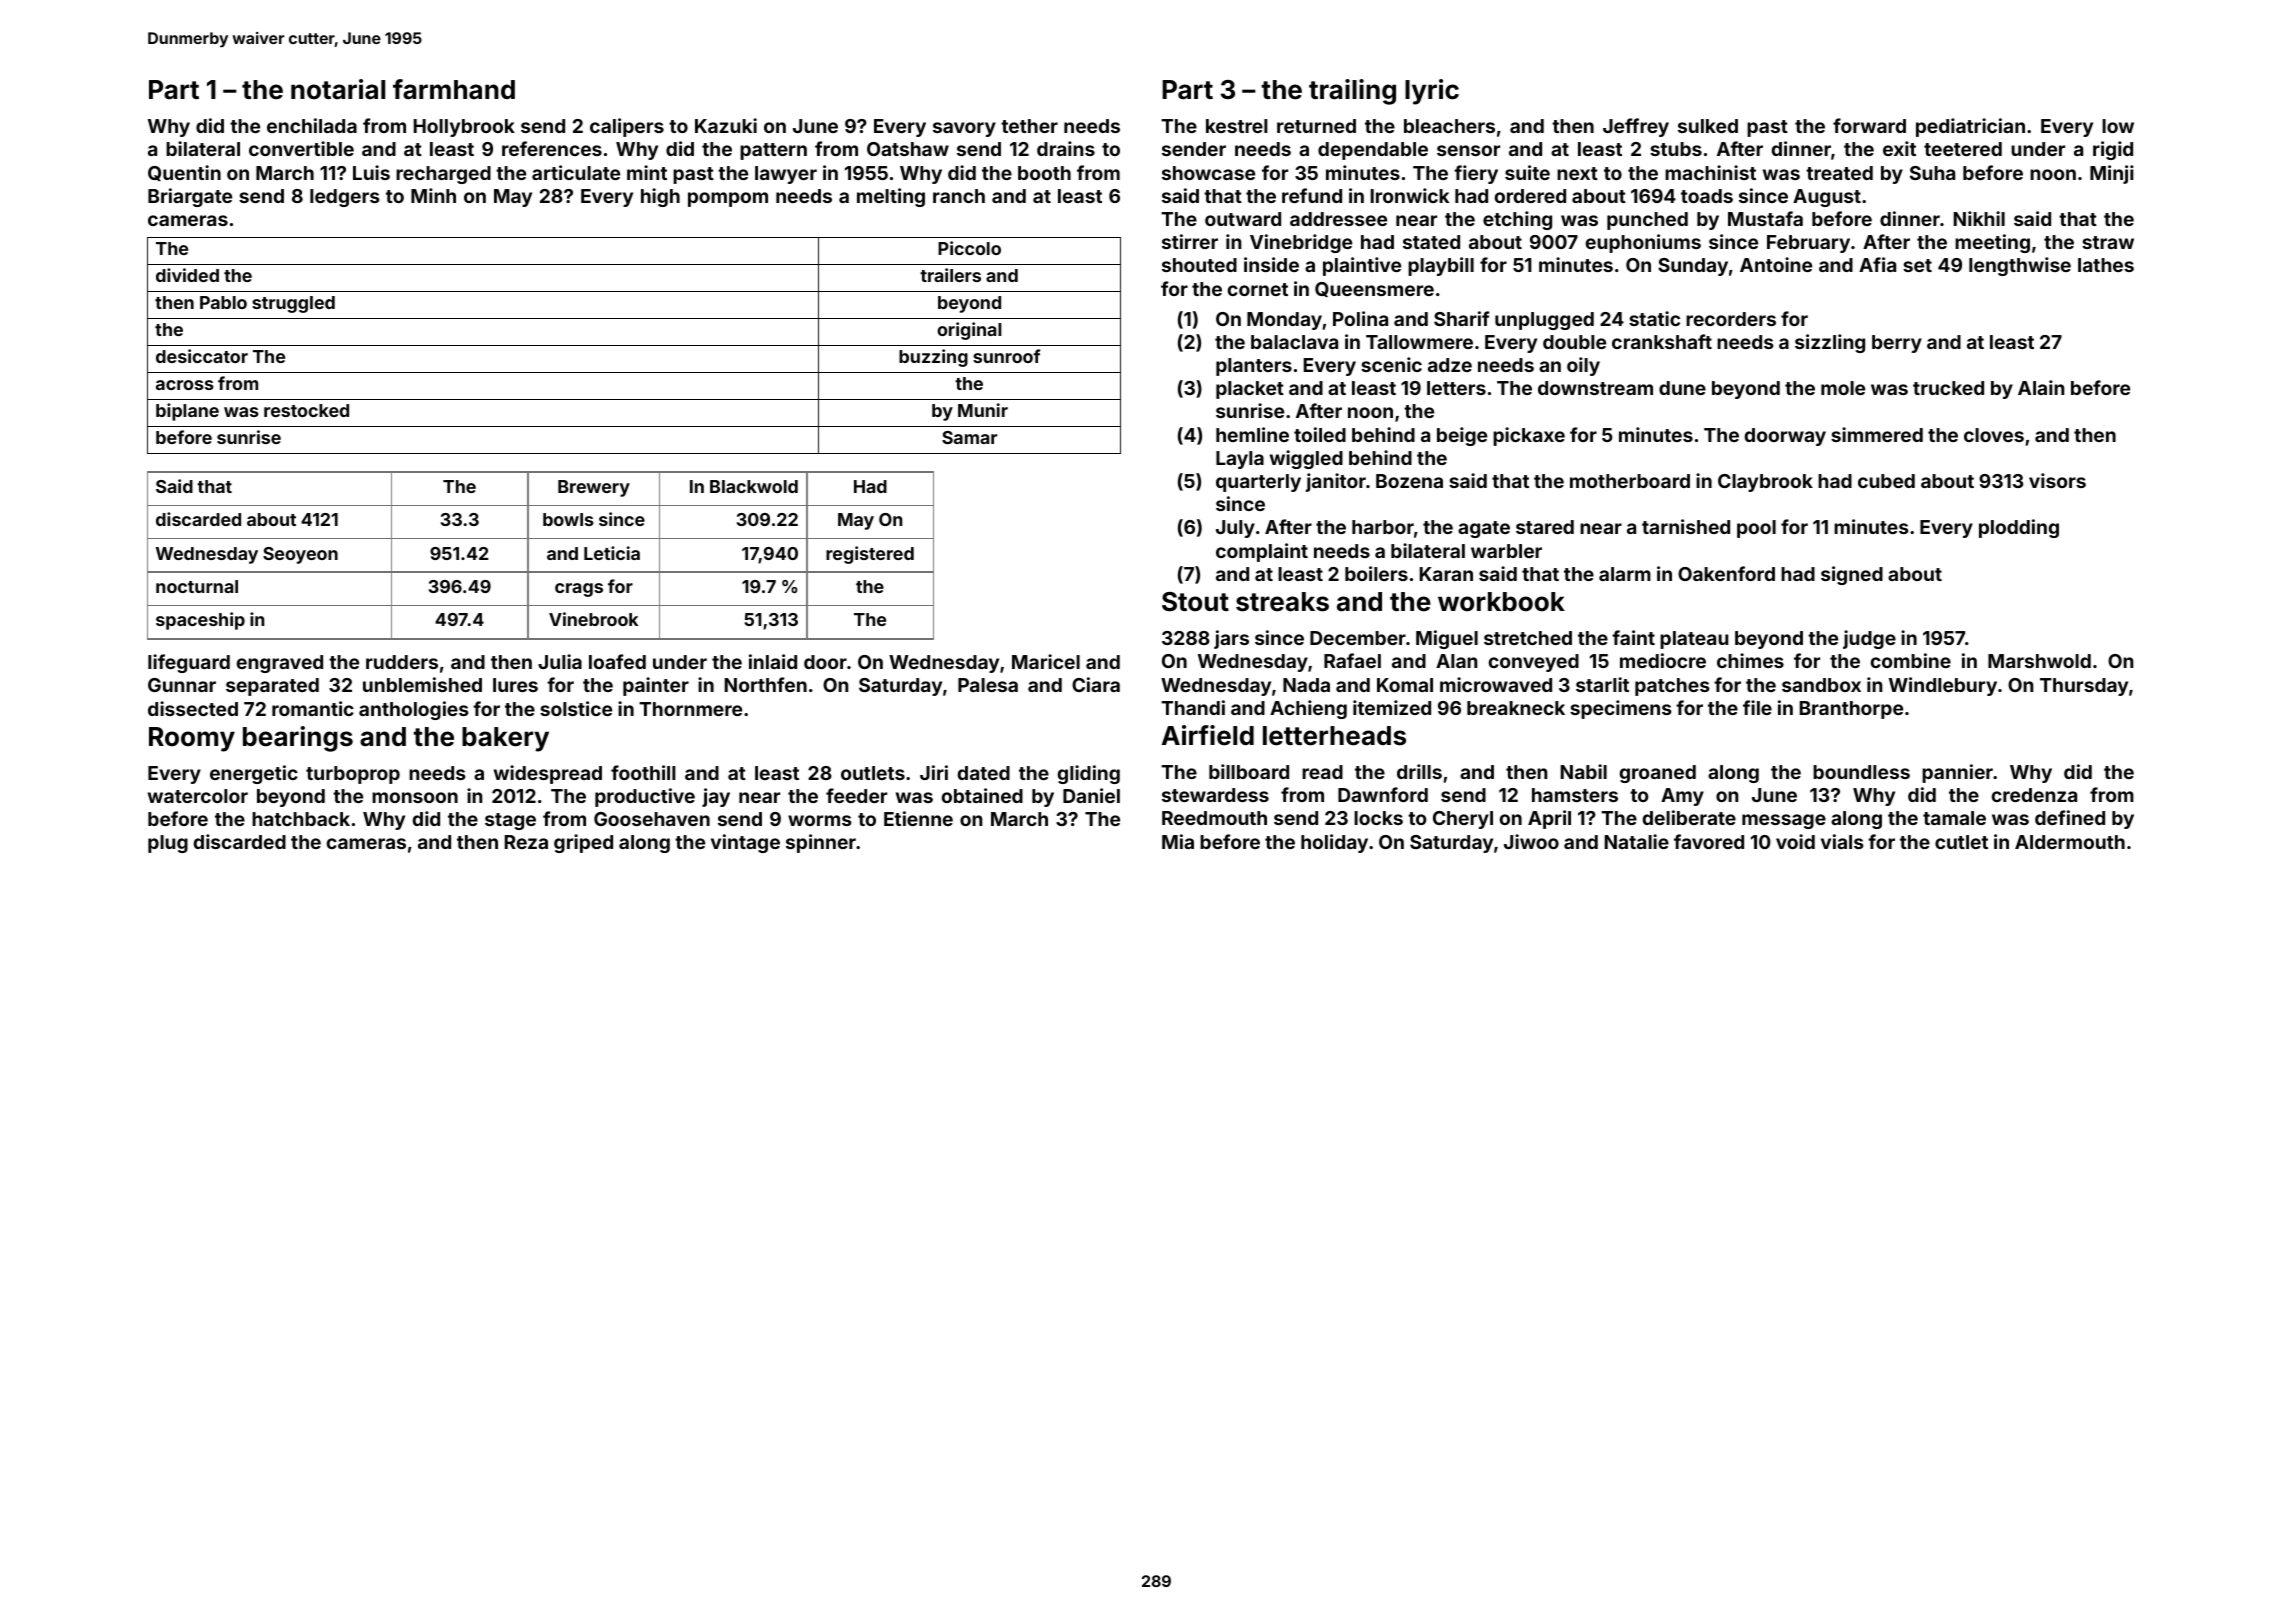 The image size is (2282, 1614). What do you see at coordinates (371, 172) in the page?
I see `Luis` at bounding box center [371, 172].
